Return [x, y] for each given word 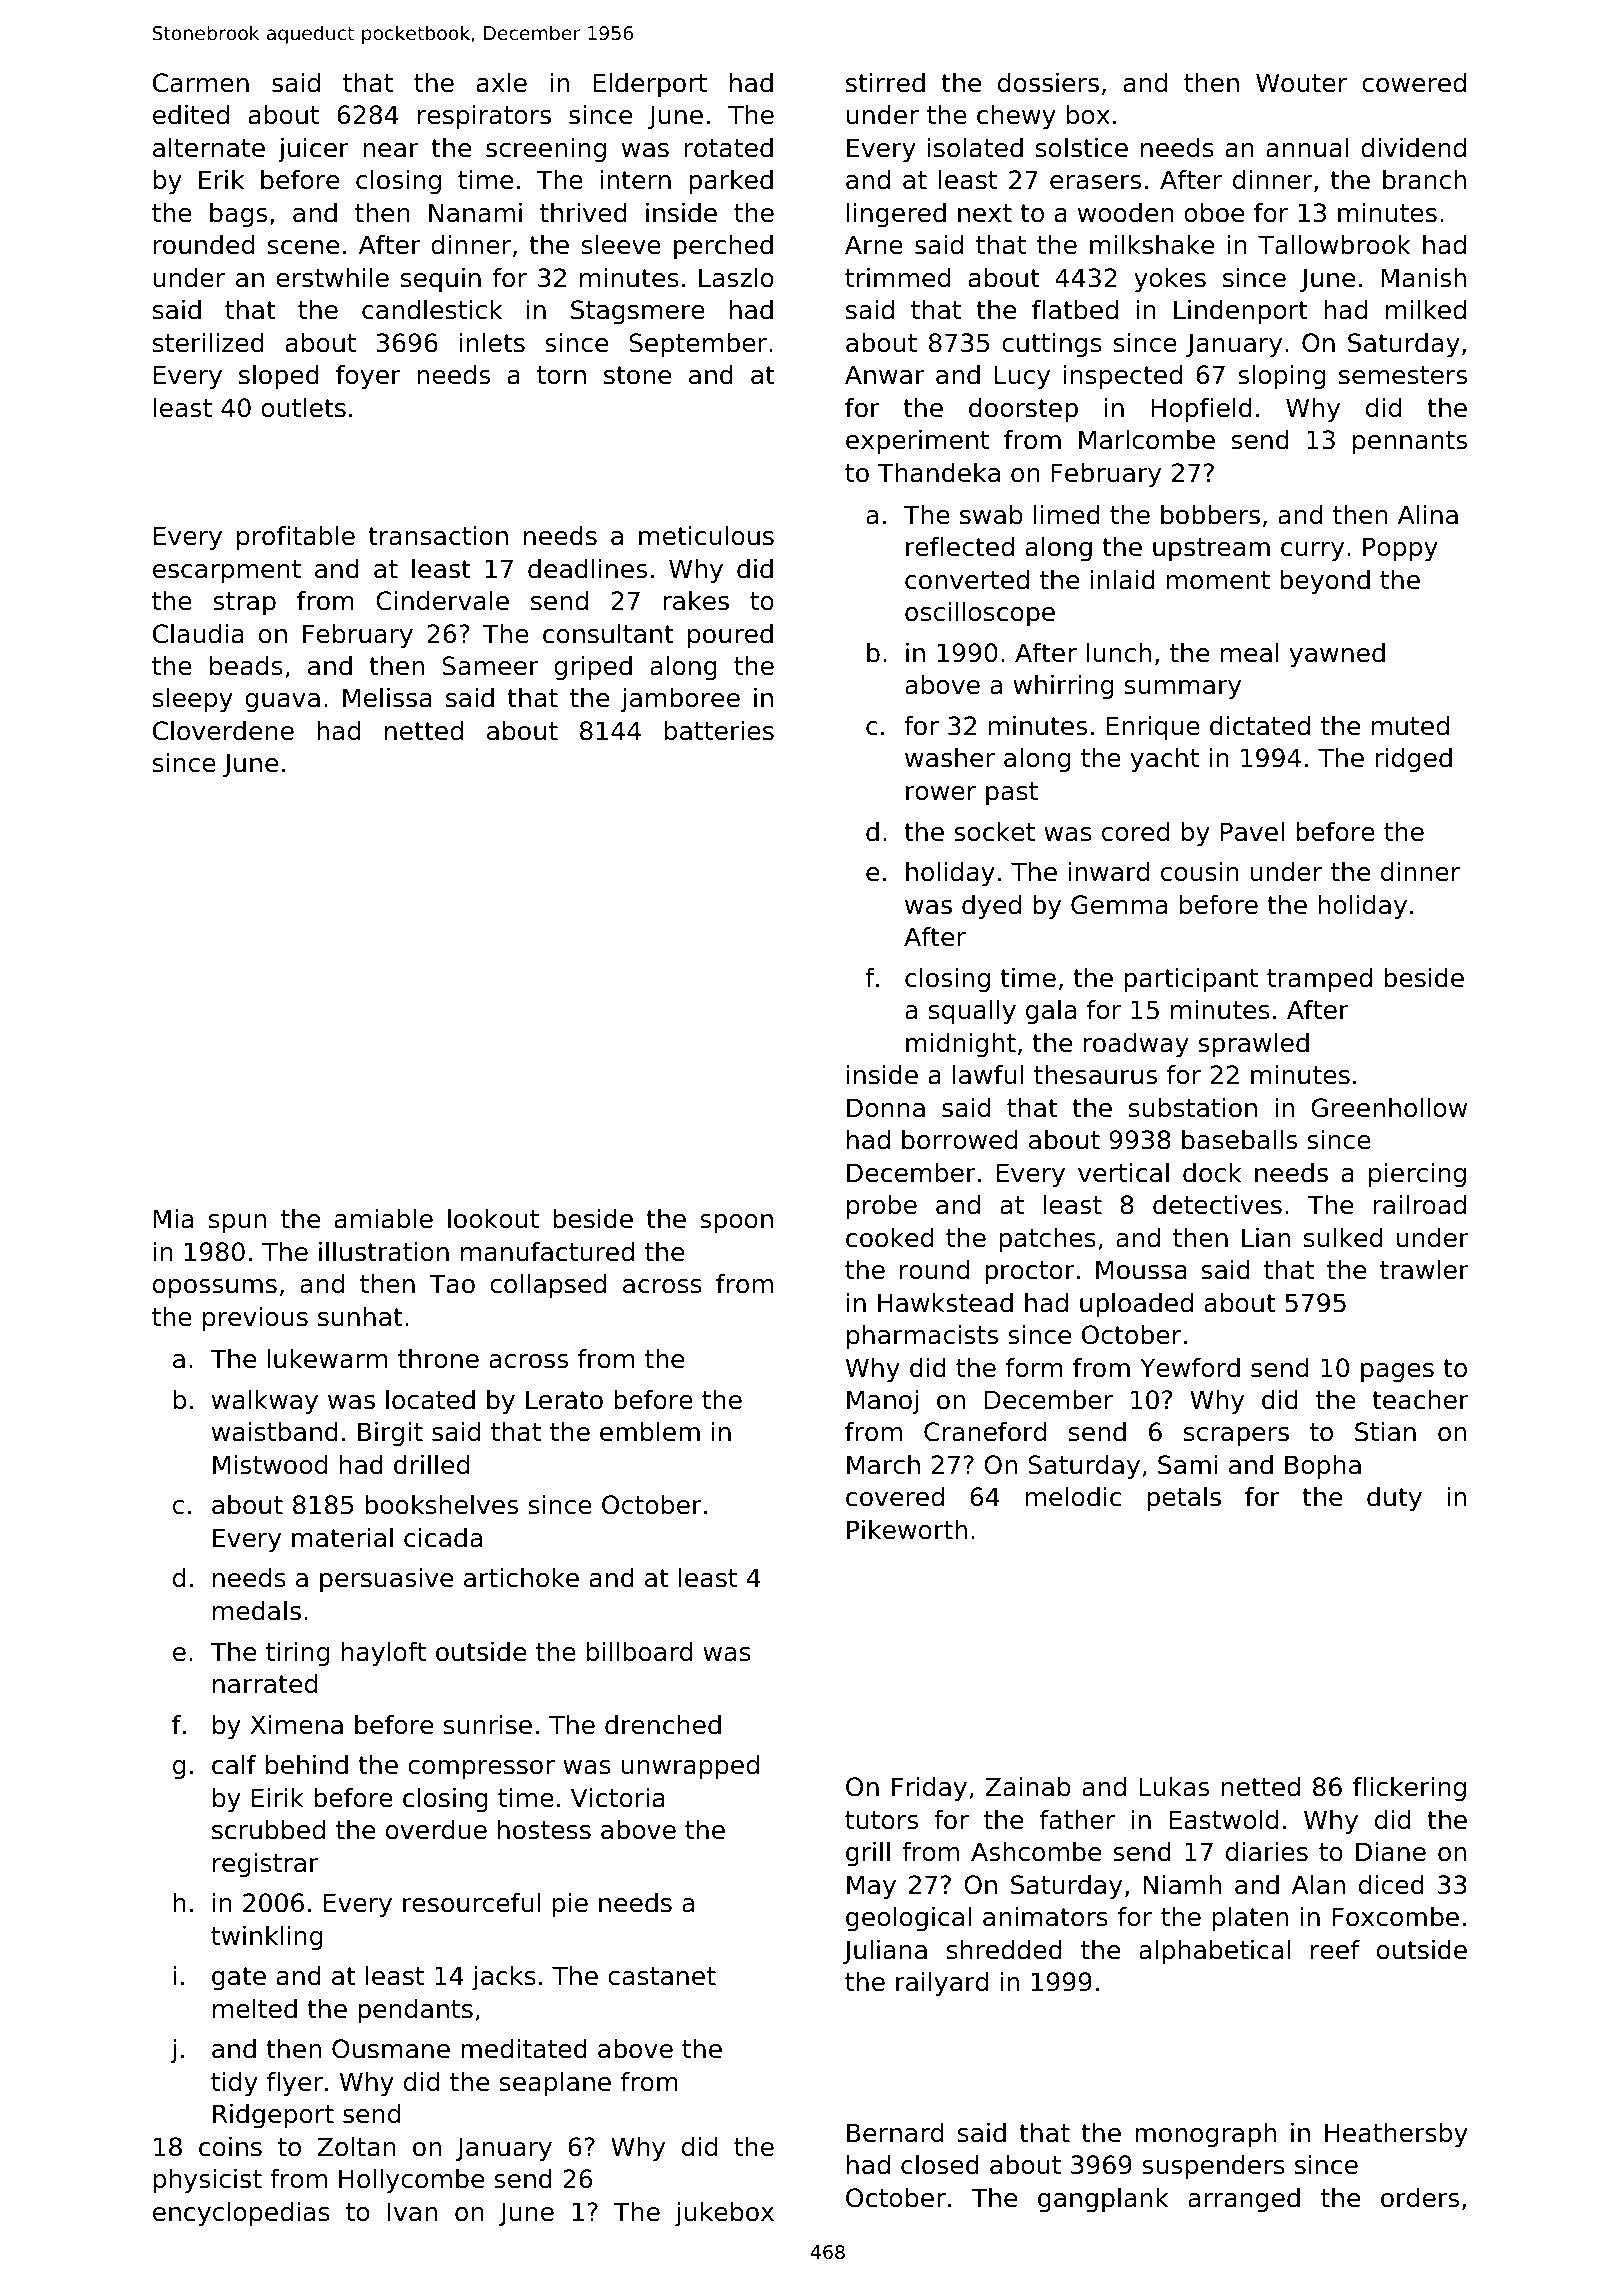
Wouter [1301, 83]
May [871, 1887]
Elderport [650, 85]
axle [502, 83]
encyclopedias [241, 2214]
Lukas [1174, 1787]
